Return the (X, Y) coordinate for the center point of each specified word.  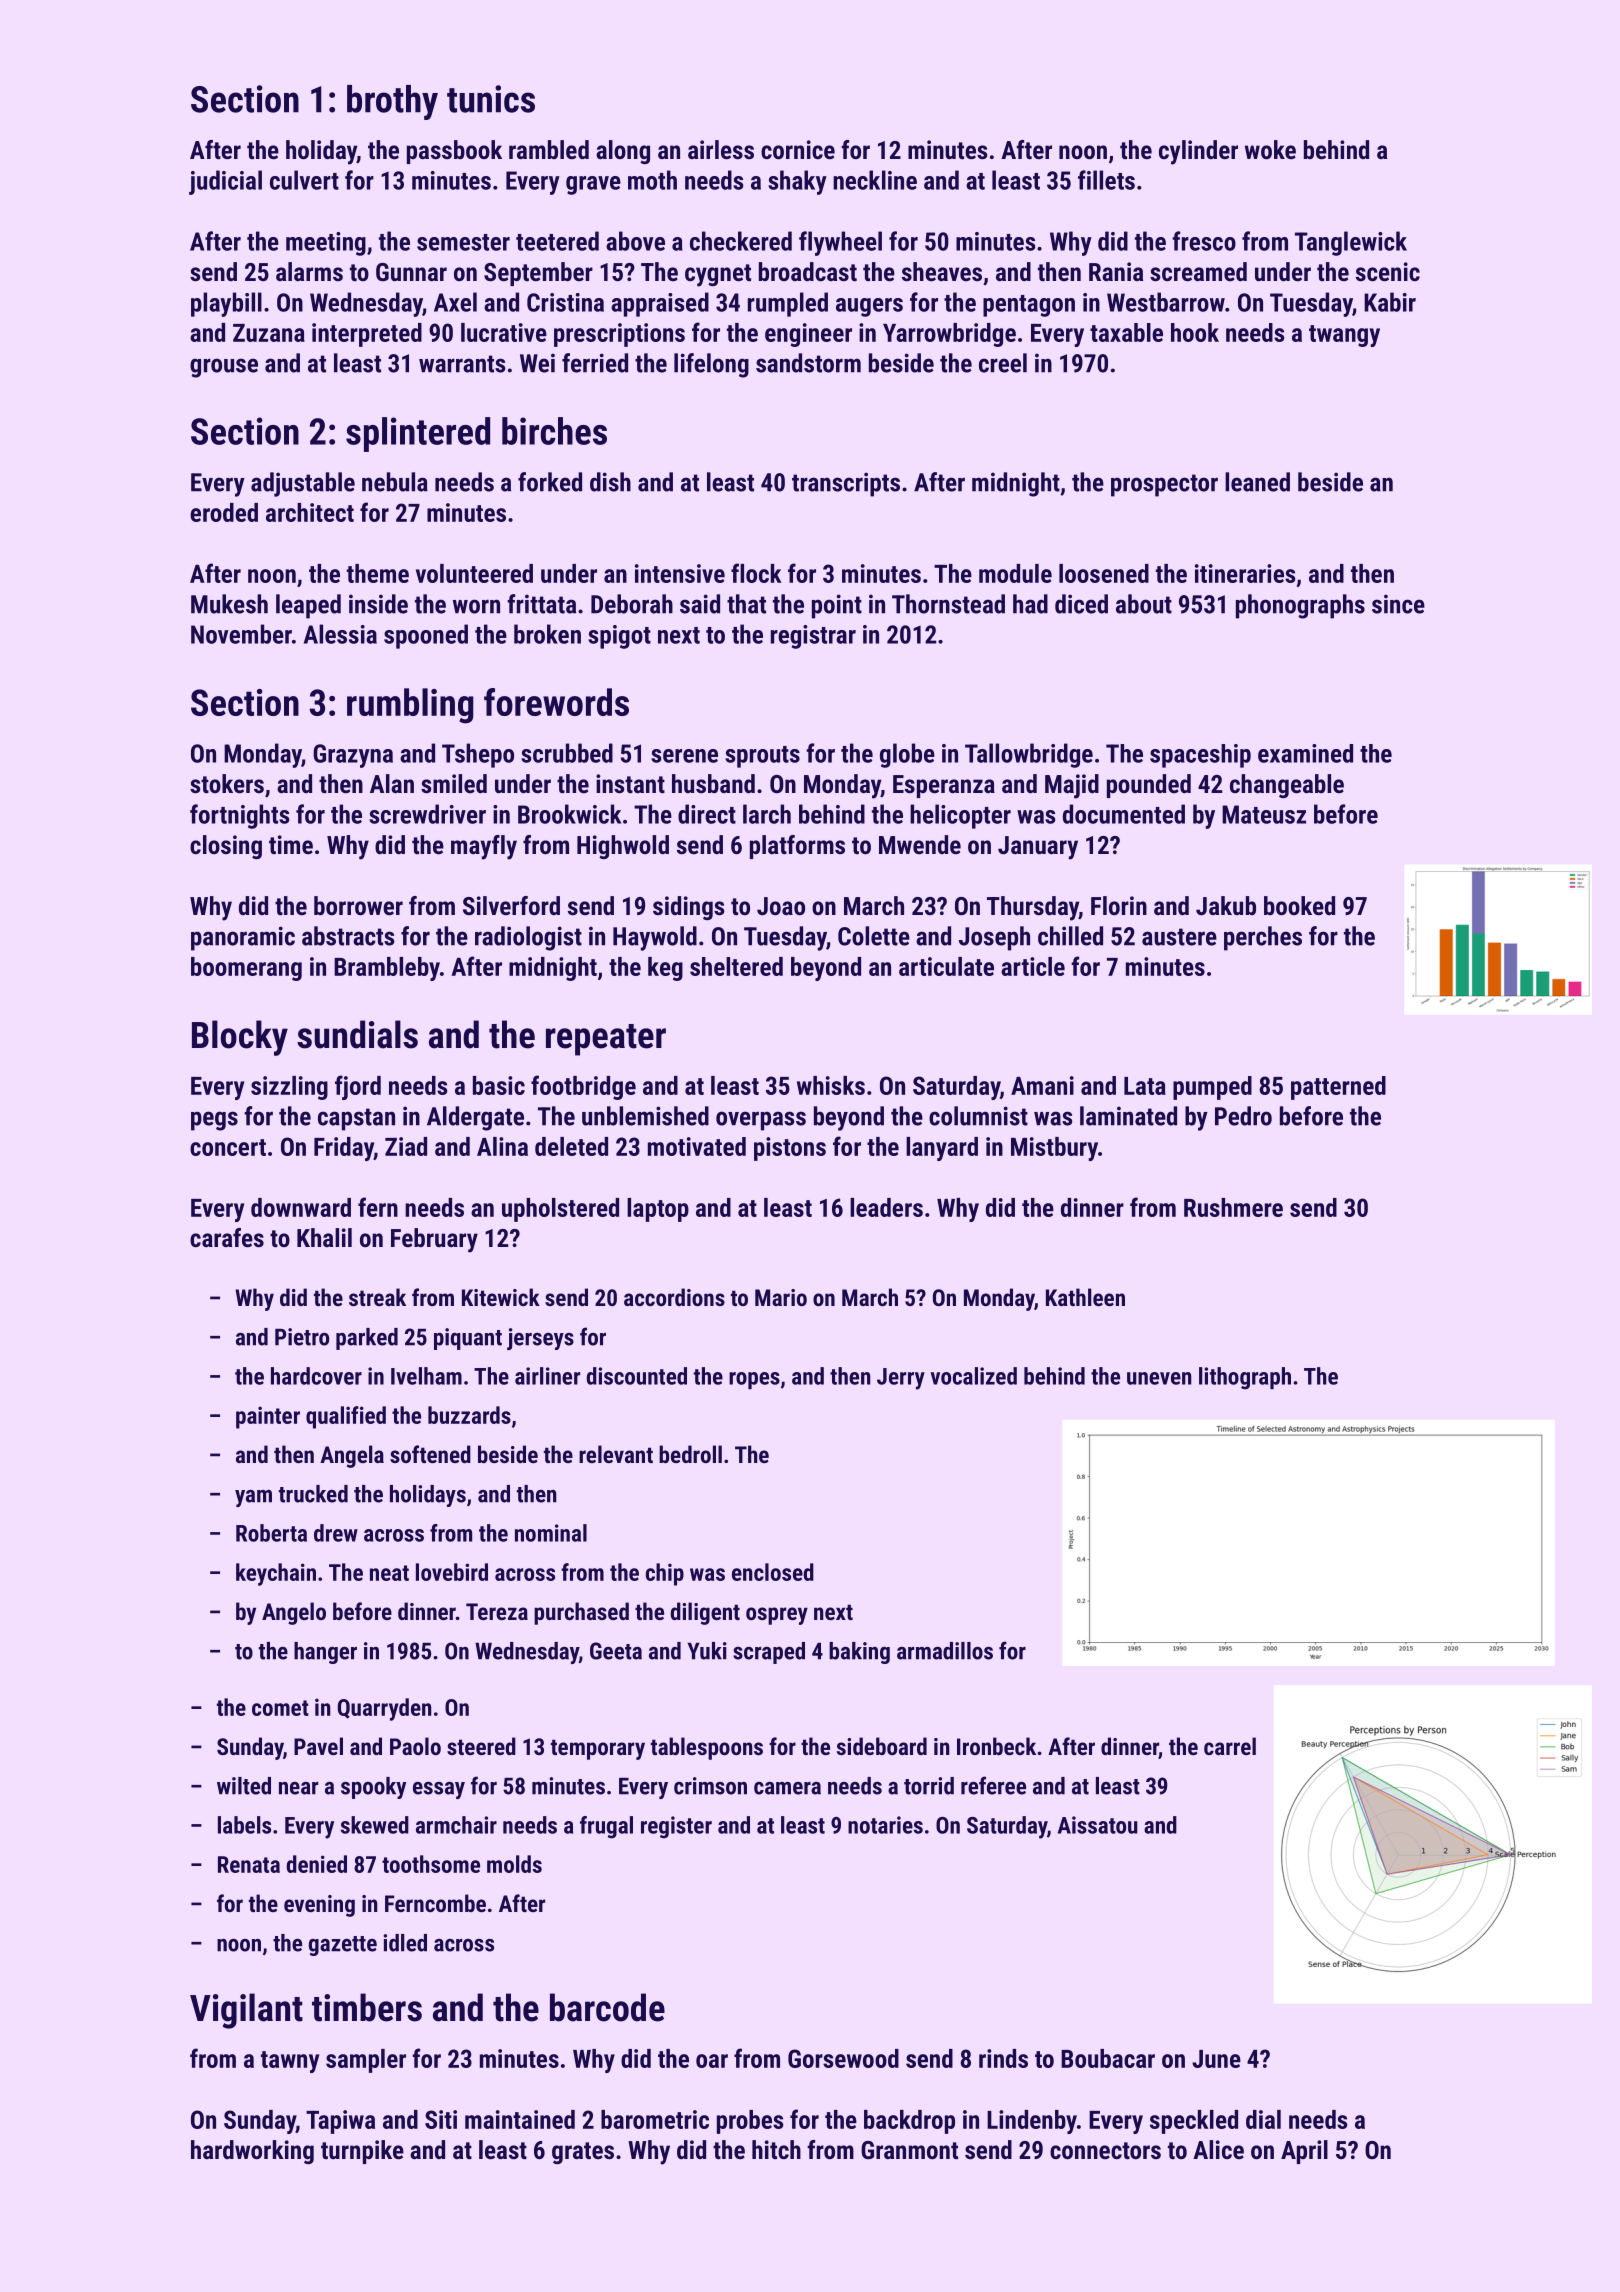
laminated (1128, 1116)
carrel (1230, 1746)
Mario (781, 1297)
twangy (1344, 336)
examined (1305, 753)
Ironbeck (996, 1746)
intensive (680, 573)
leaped (308, 606)
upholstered (560, 1210)
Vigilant (246, 2011)
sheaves (942, 271)
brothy (392, 102)
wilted (244, 1786)
